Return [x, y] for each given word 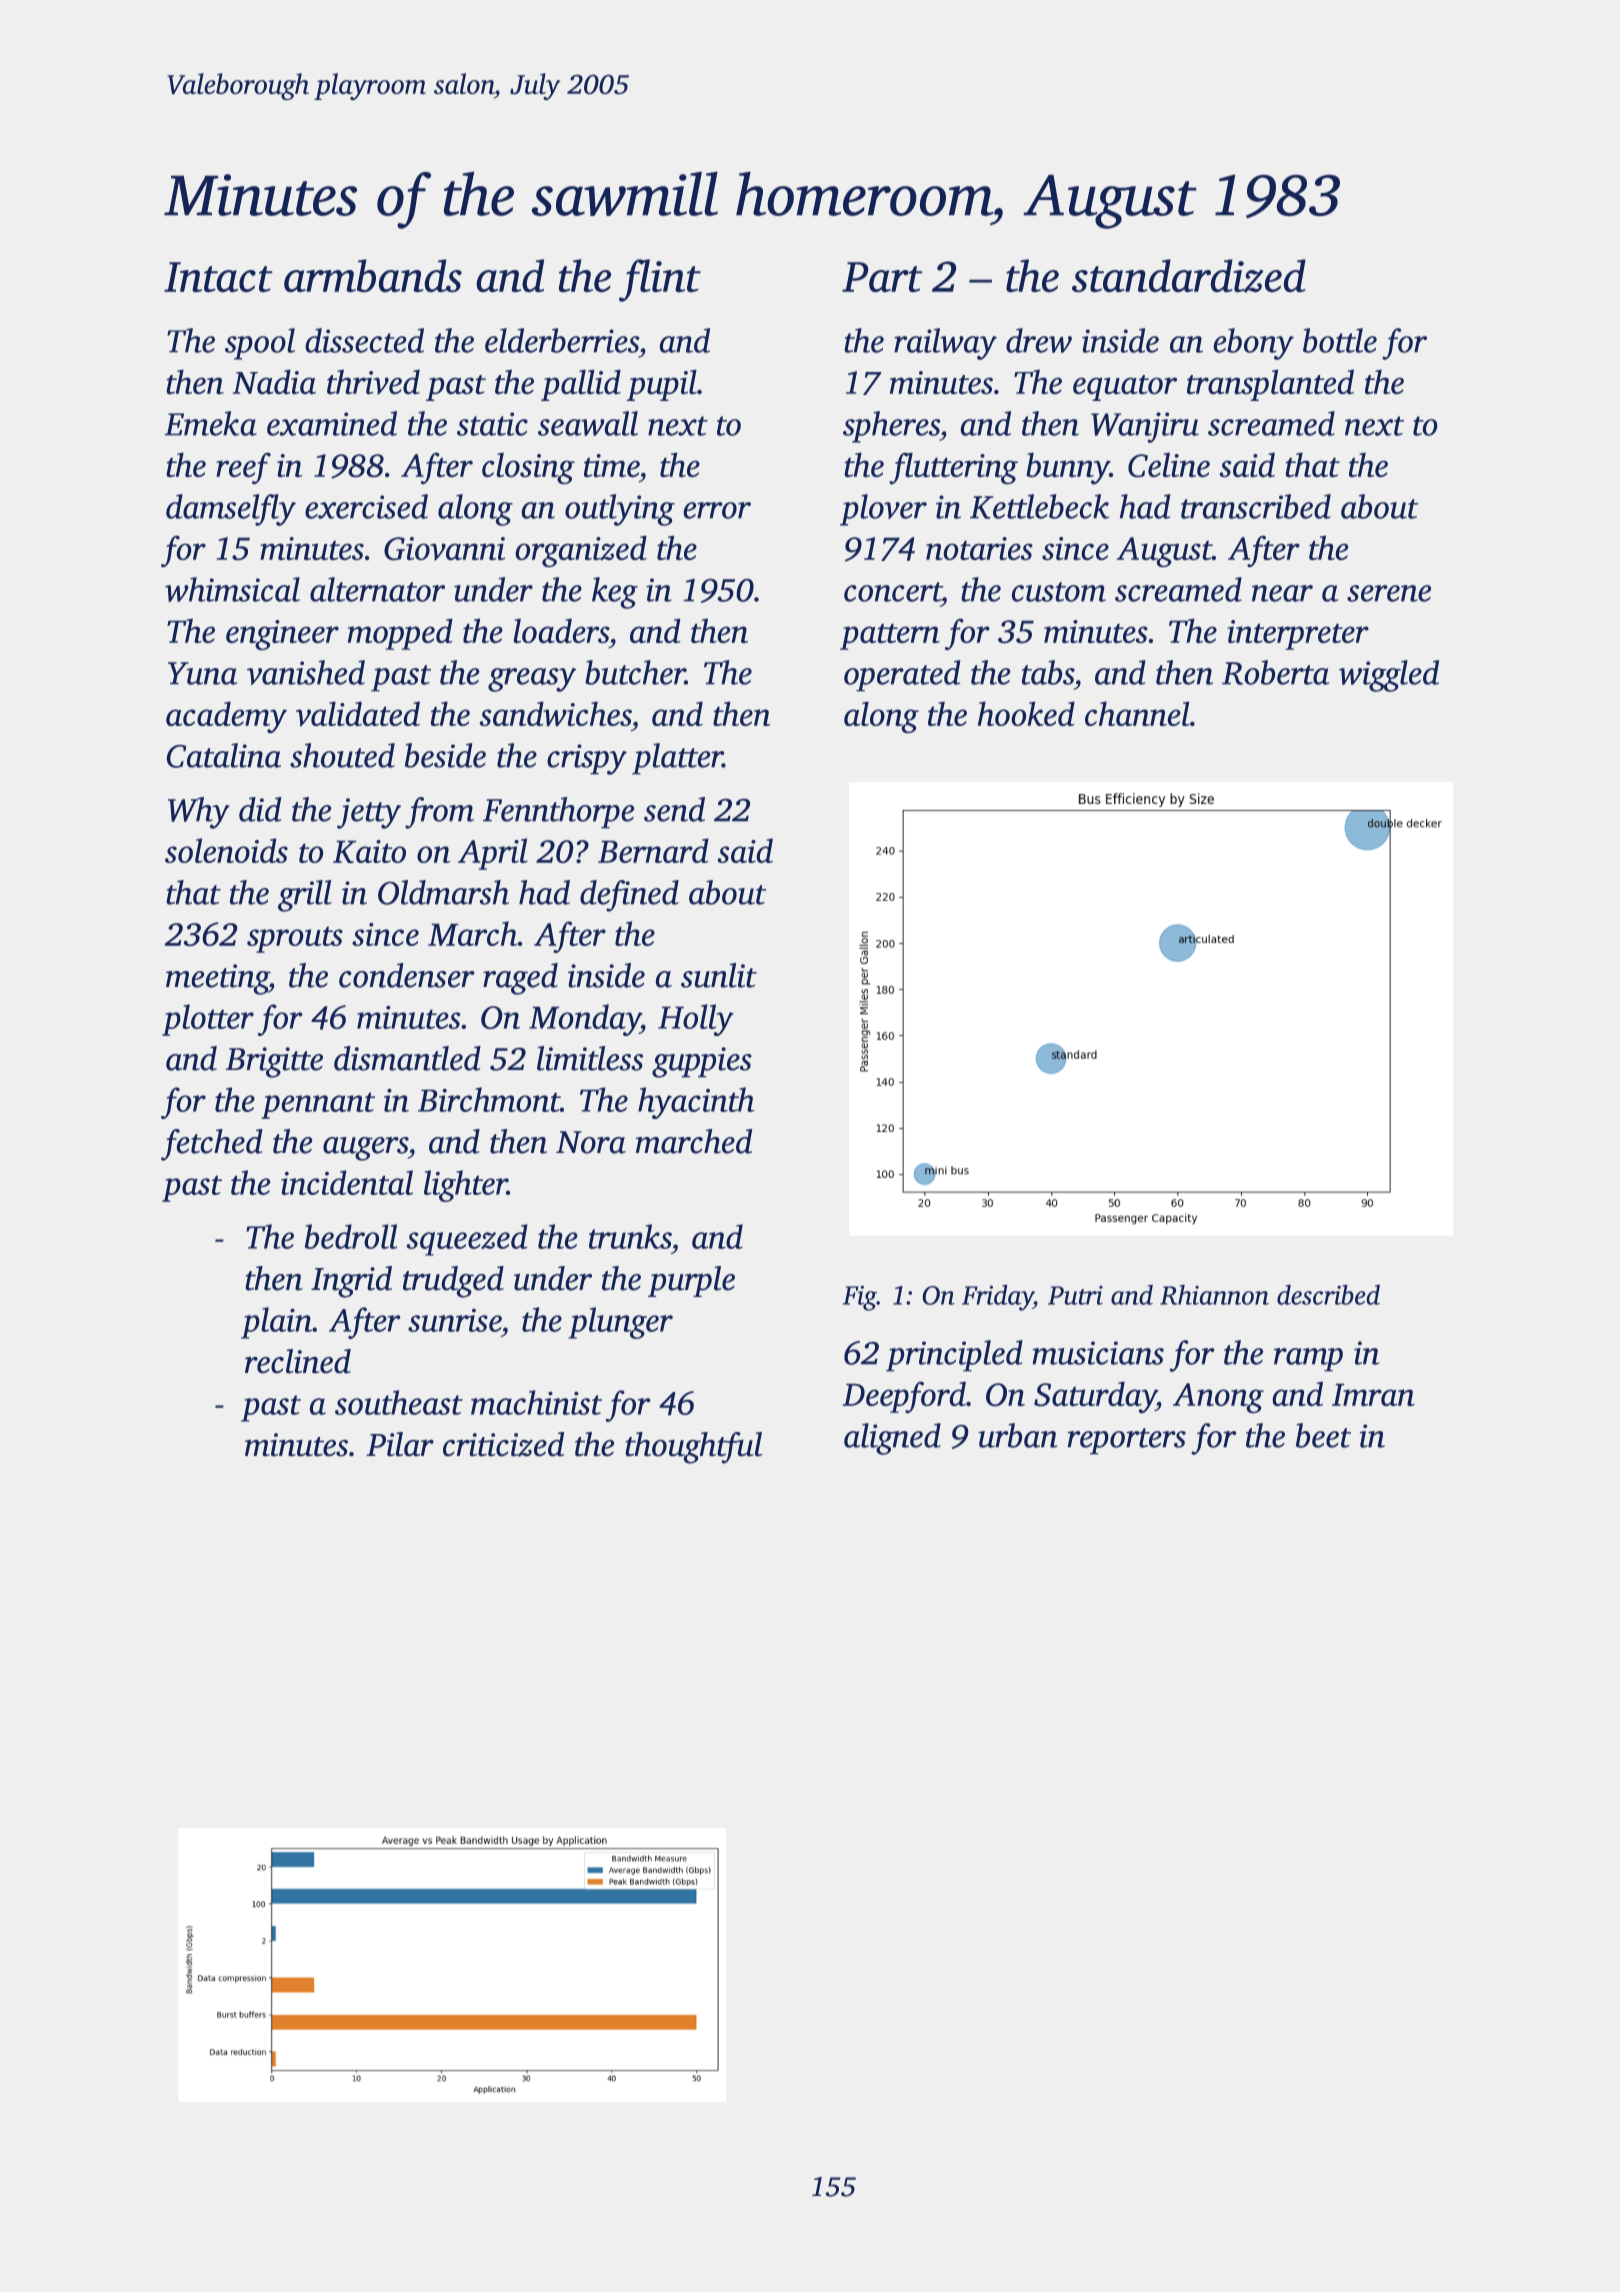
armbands [373, 276]
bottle [1340, 340]
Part [882, 277]
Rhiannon [1214, 1294]
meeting [217, 979]
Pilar [400, 1444]
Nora [591, 1142]
